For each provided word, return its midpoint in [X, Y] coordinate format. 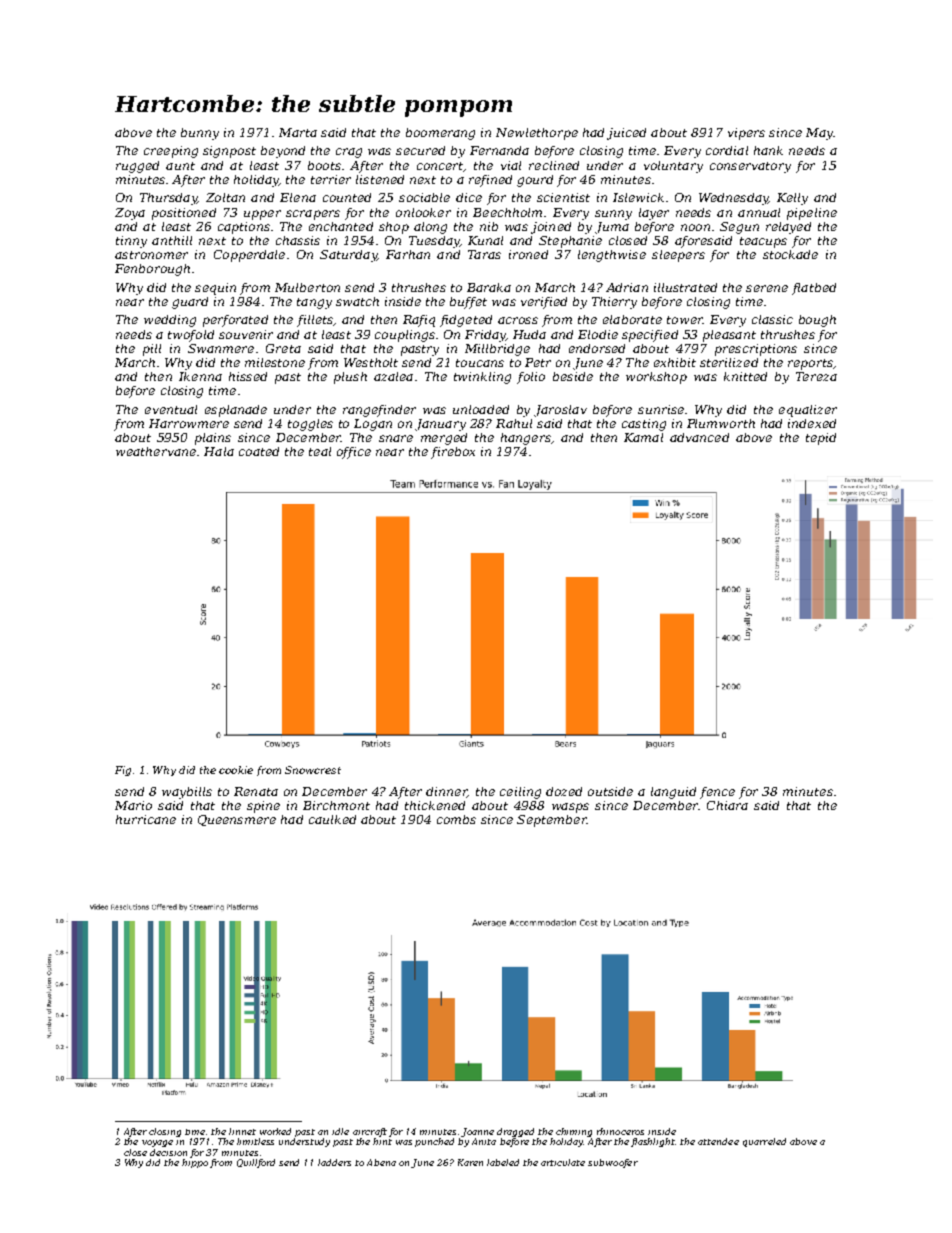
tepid [821, 439]
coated [259, 451]
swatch [357, 301]
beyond [283, 152]
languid [673, 793]
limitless [255, 1141]
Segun [739, 228]
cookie [236, 770]
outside [610, 791]
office [354, 453]
